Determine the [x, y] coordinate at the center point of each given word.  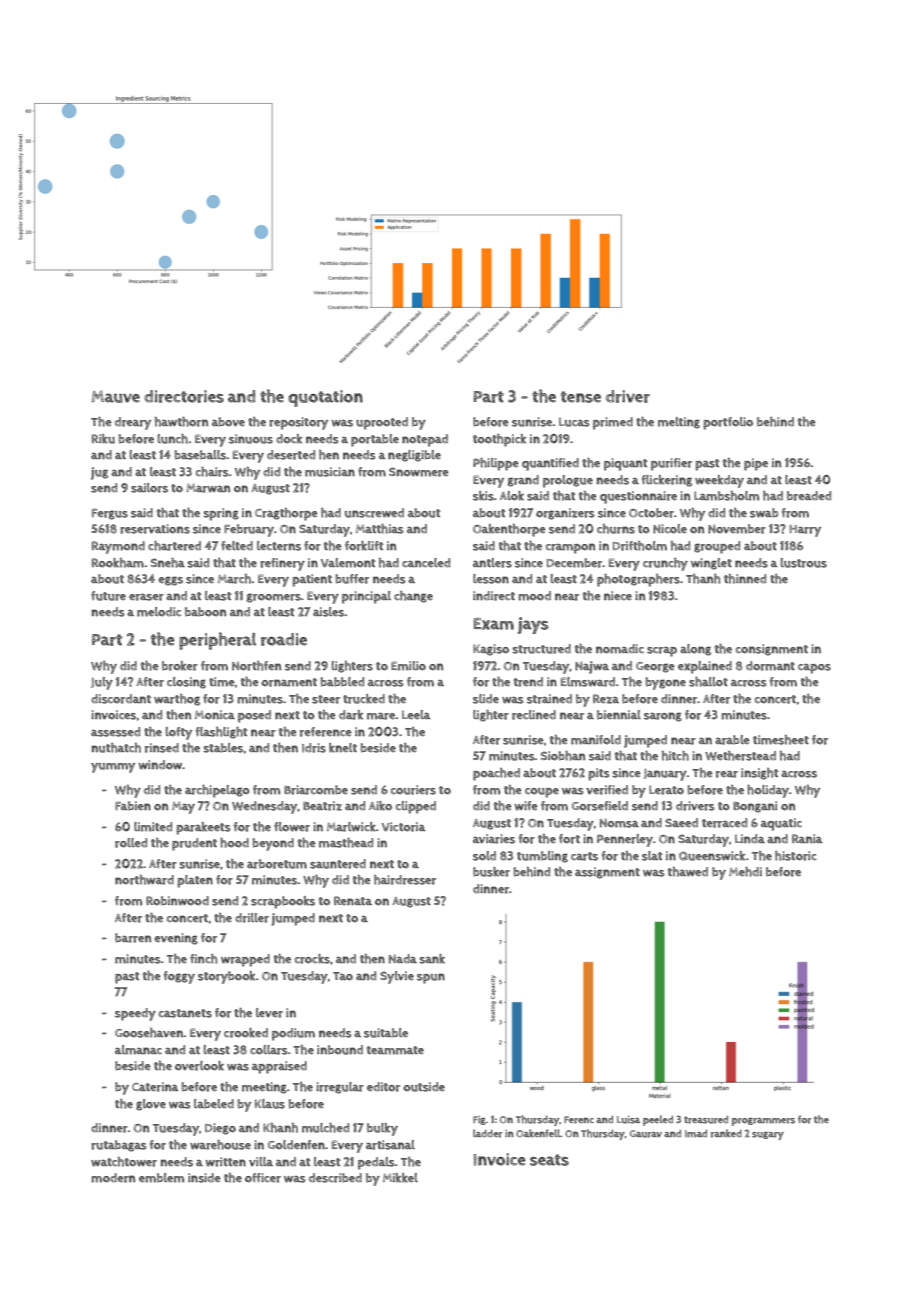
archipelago [217, 791]
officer [263, 1178]
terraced [724, 823]
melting [679, 423]
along [695, 650]
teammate [395, 1050]
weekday [719, 481]
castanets [185, 1013]
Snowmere [419, 472]
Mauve [115, 396]
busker [491, 872]
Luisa [628, 1120]
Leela [416, 714]
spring [221, 514]
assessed [115, 732]
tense [581, 397]
